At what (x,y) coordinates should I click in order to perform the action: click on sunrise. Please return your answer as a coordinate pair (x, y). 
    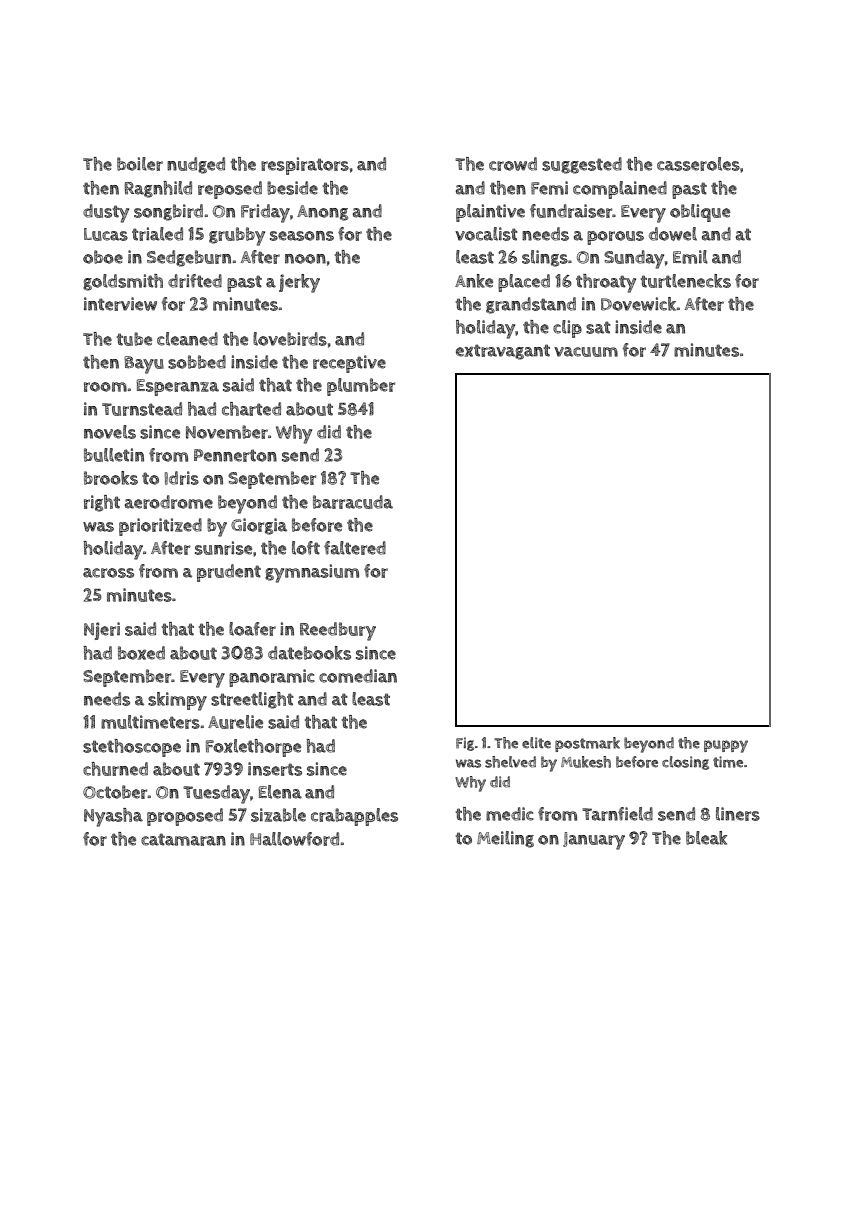
    Looking at the image, I should click on (223, 548).
